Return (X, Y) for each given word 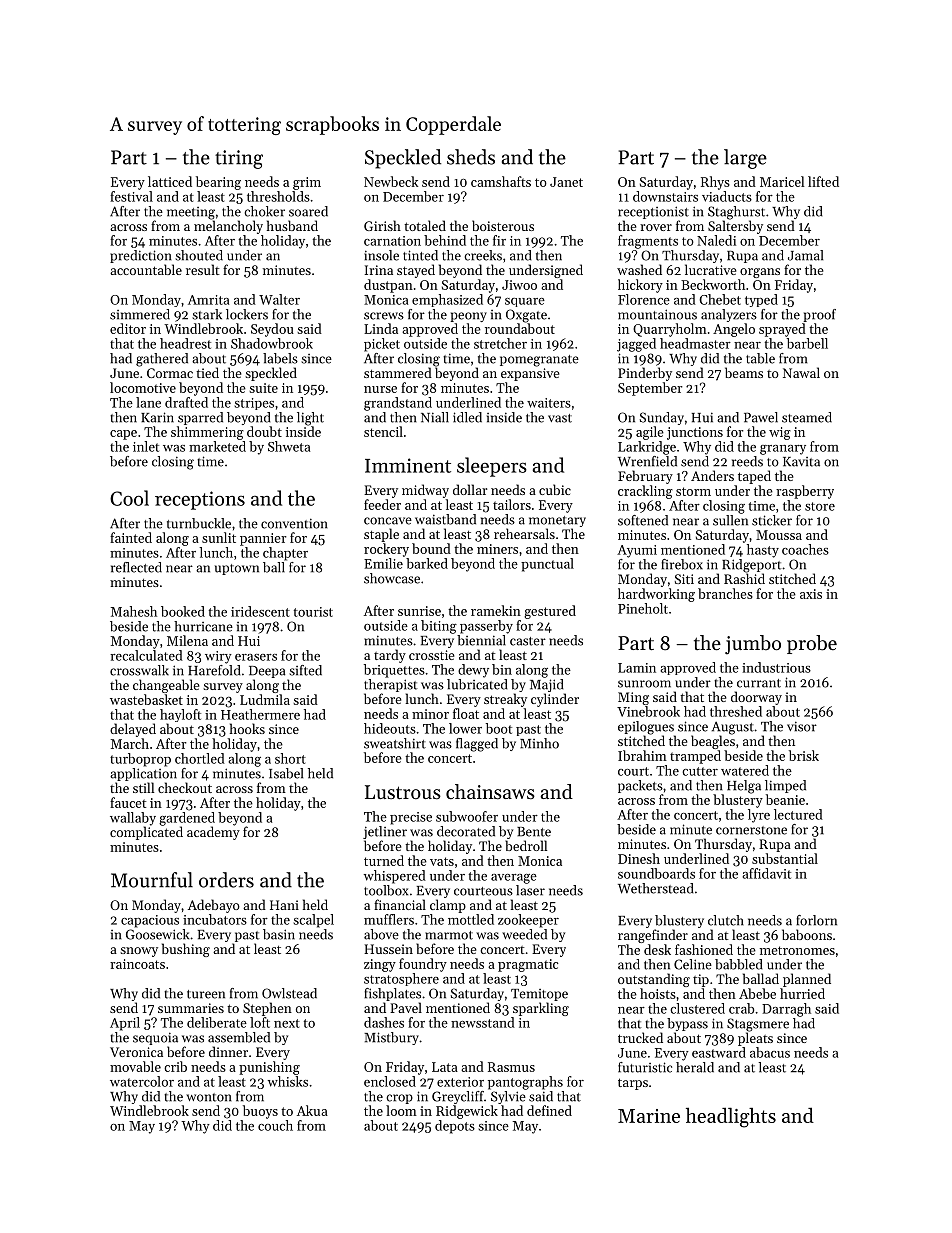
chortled (200, 758)
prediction (141, 256)
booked (183, 611)
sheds (471, 157)
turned (384, 860)
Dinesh (639, 858)
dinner (228, 1051)
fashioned (704, 949)
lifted (823, 181)
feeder (382, 504)
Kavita (801, 462)
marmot (449, 935)
